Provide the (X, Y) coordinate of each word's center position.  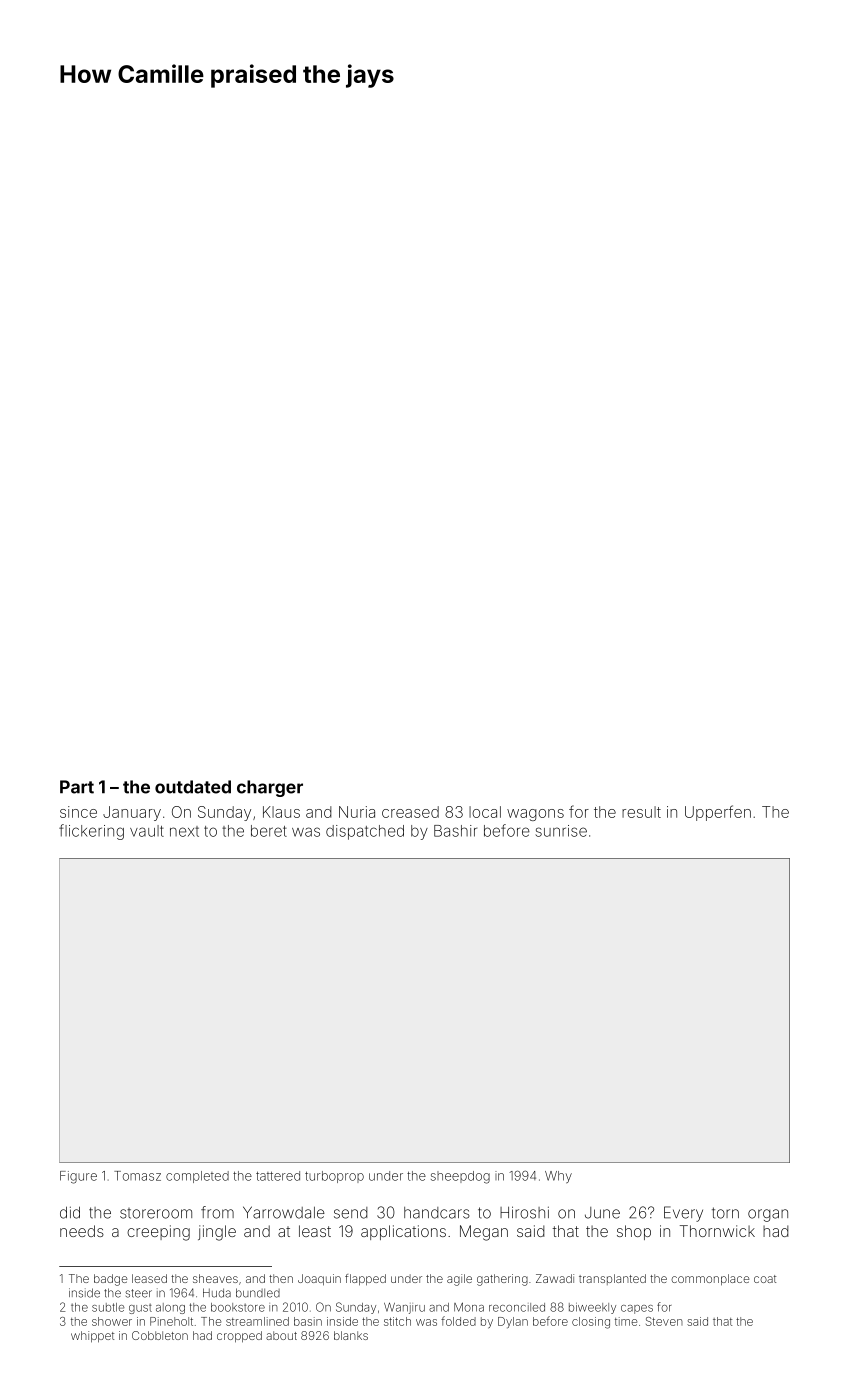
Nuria (357, 812)
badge (110, 1280)
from (217, 1212)
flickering (91, 832)
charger (270, 788)
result (641, 812)
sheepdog (460, 1177)
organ (768, 1215)
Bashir (455, 831)
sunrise (561, 831)
